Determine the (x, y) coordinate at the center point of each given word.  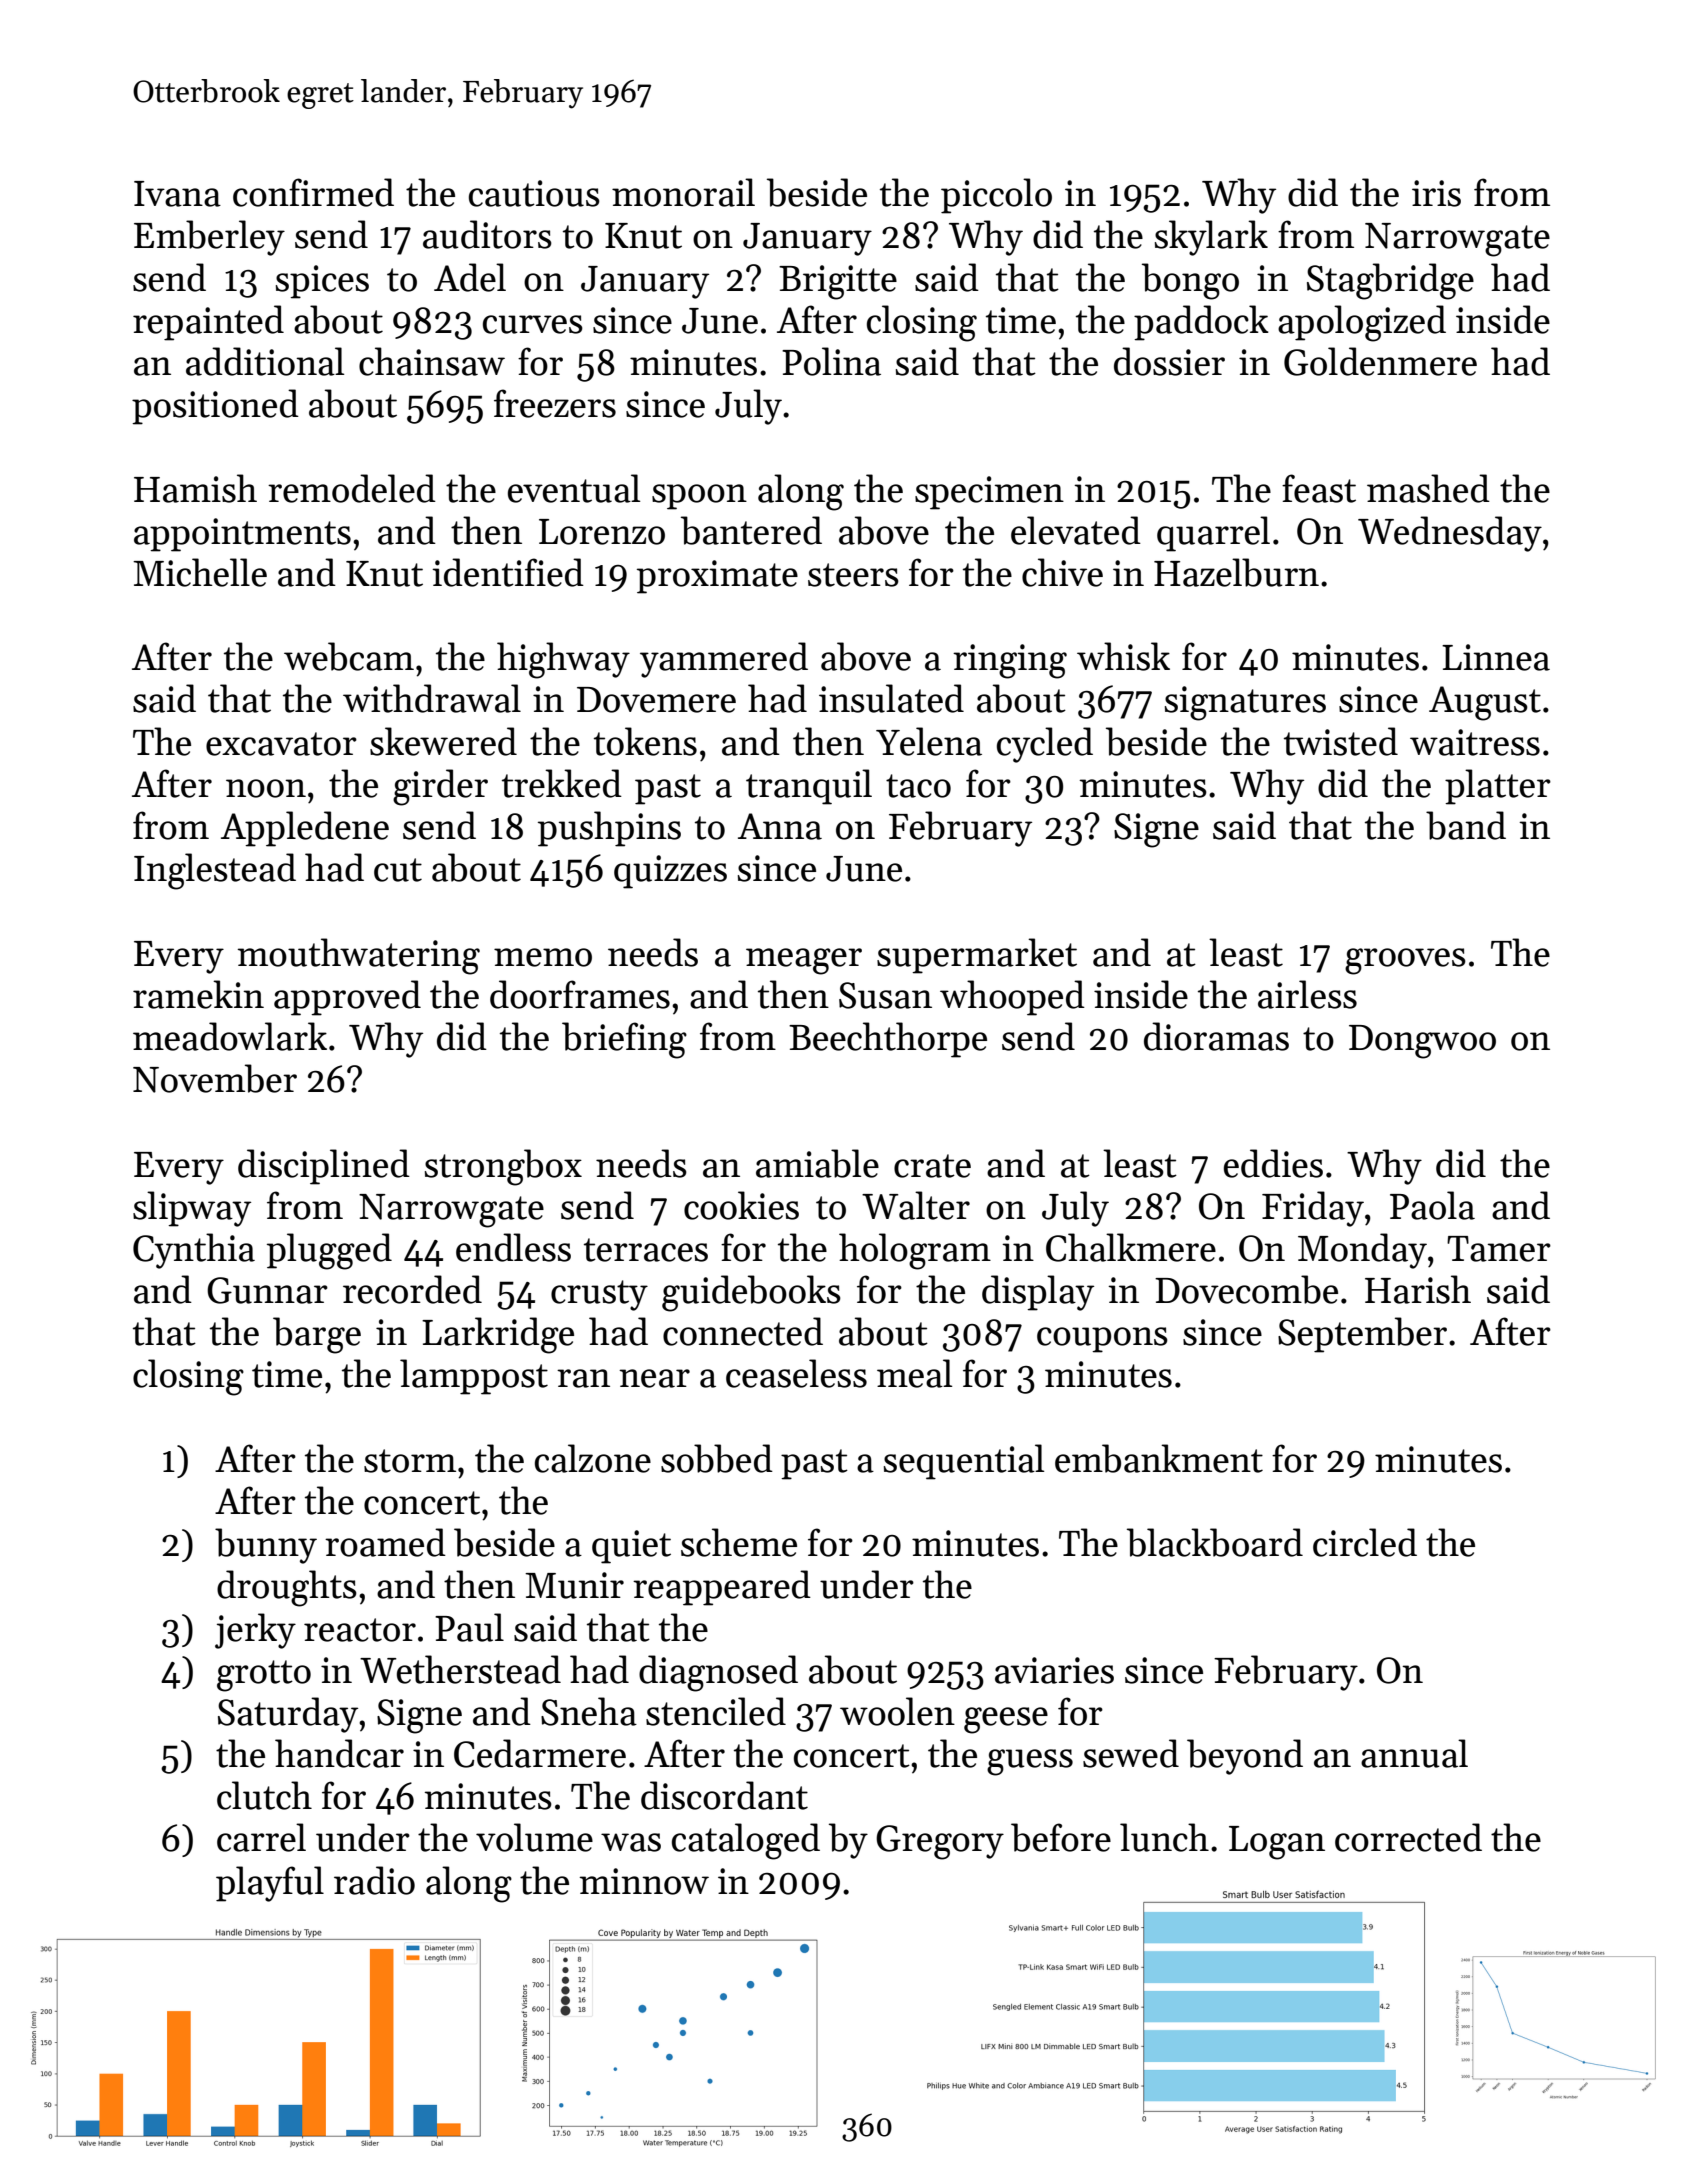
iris (1436, 193)
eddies (1273, 1163)
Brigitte (838, 282)
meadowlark (230, 1036)
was (631, 1842)
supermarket (977, 956)
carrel (261, 1837)
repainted (208, 323)
